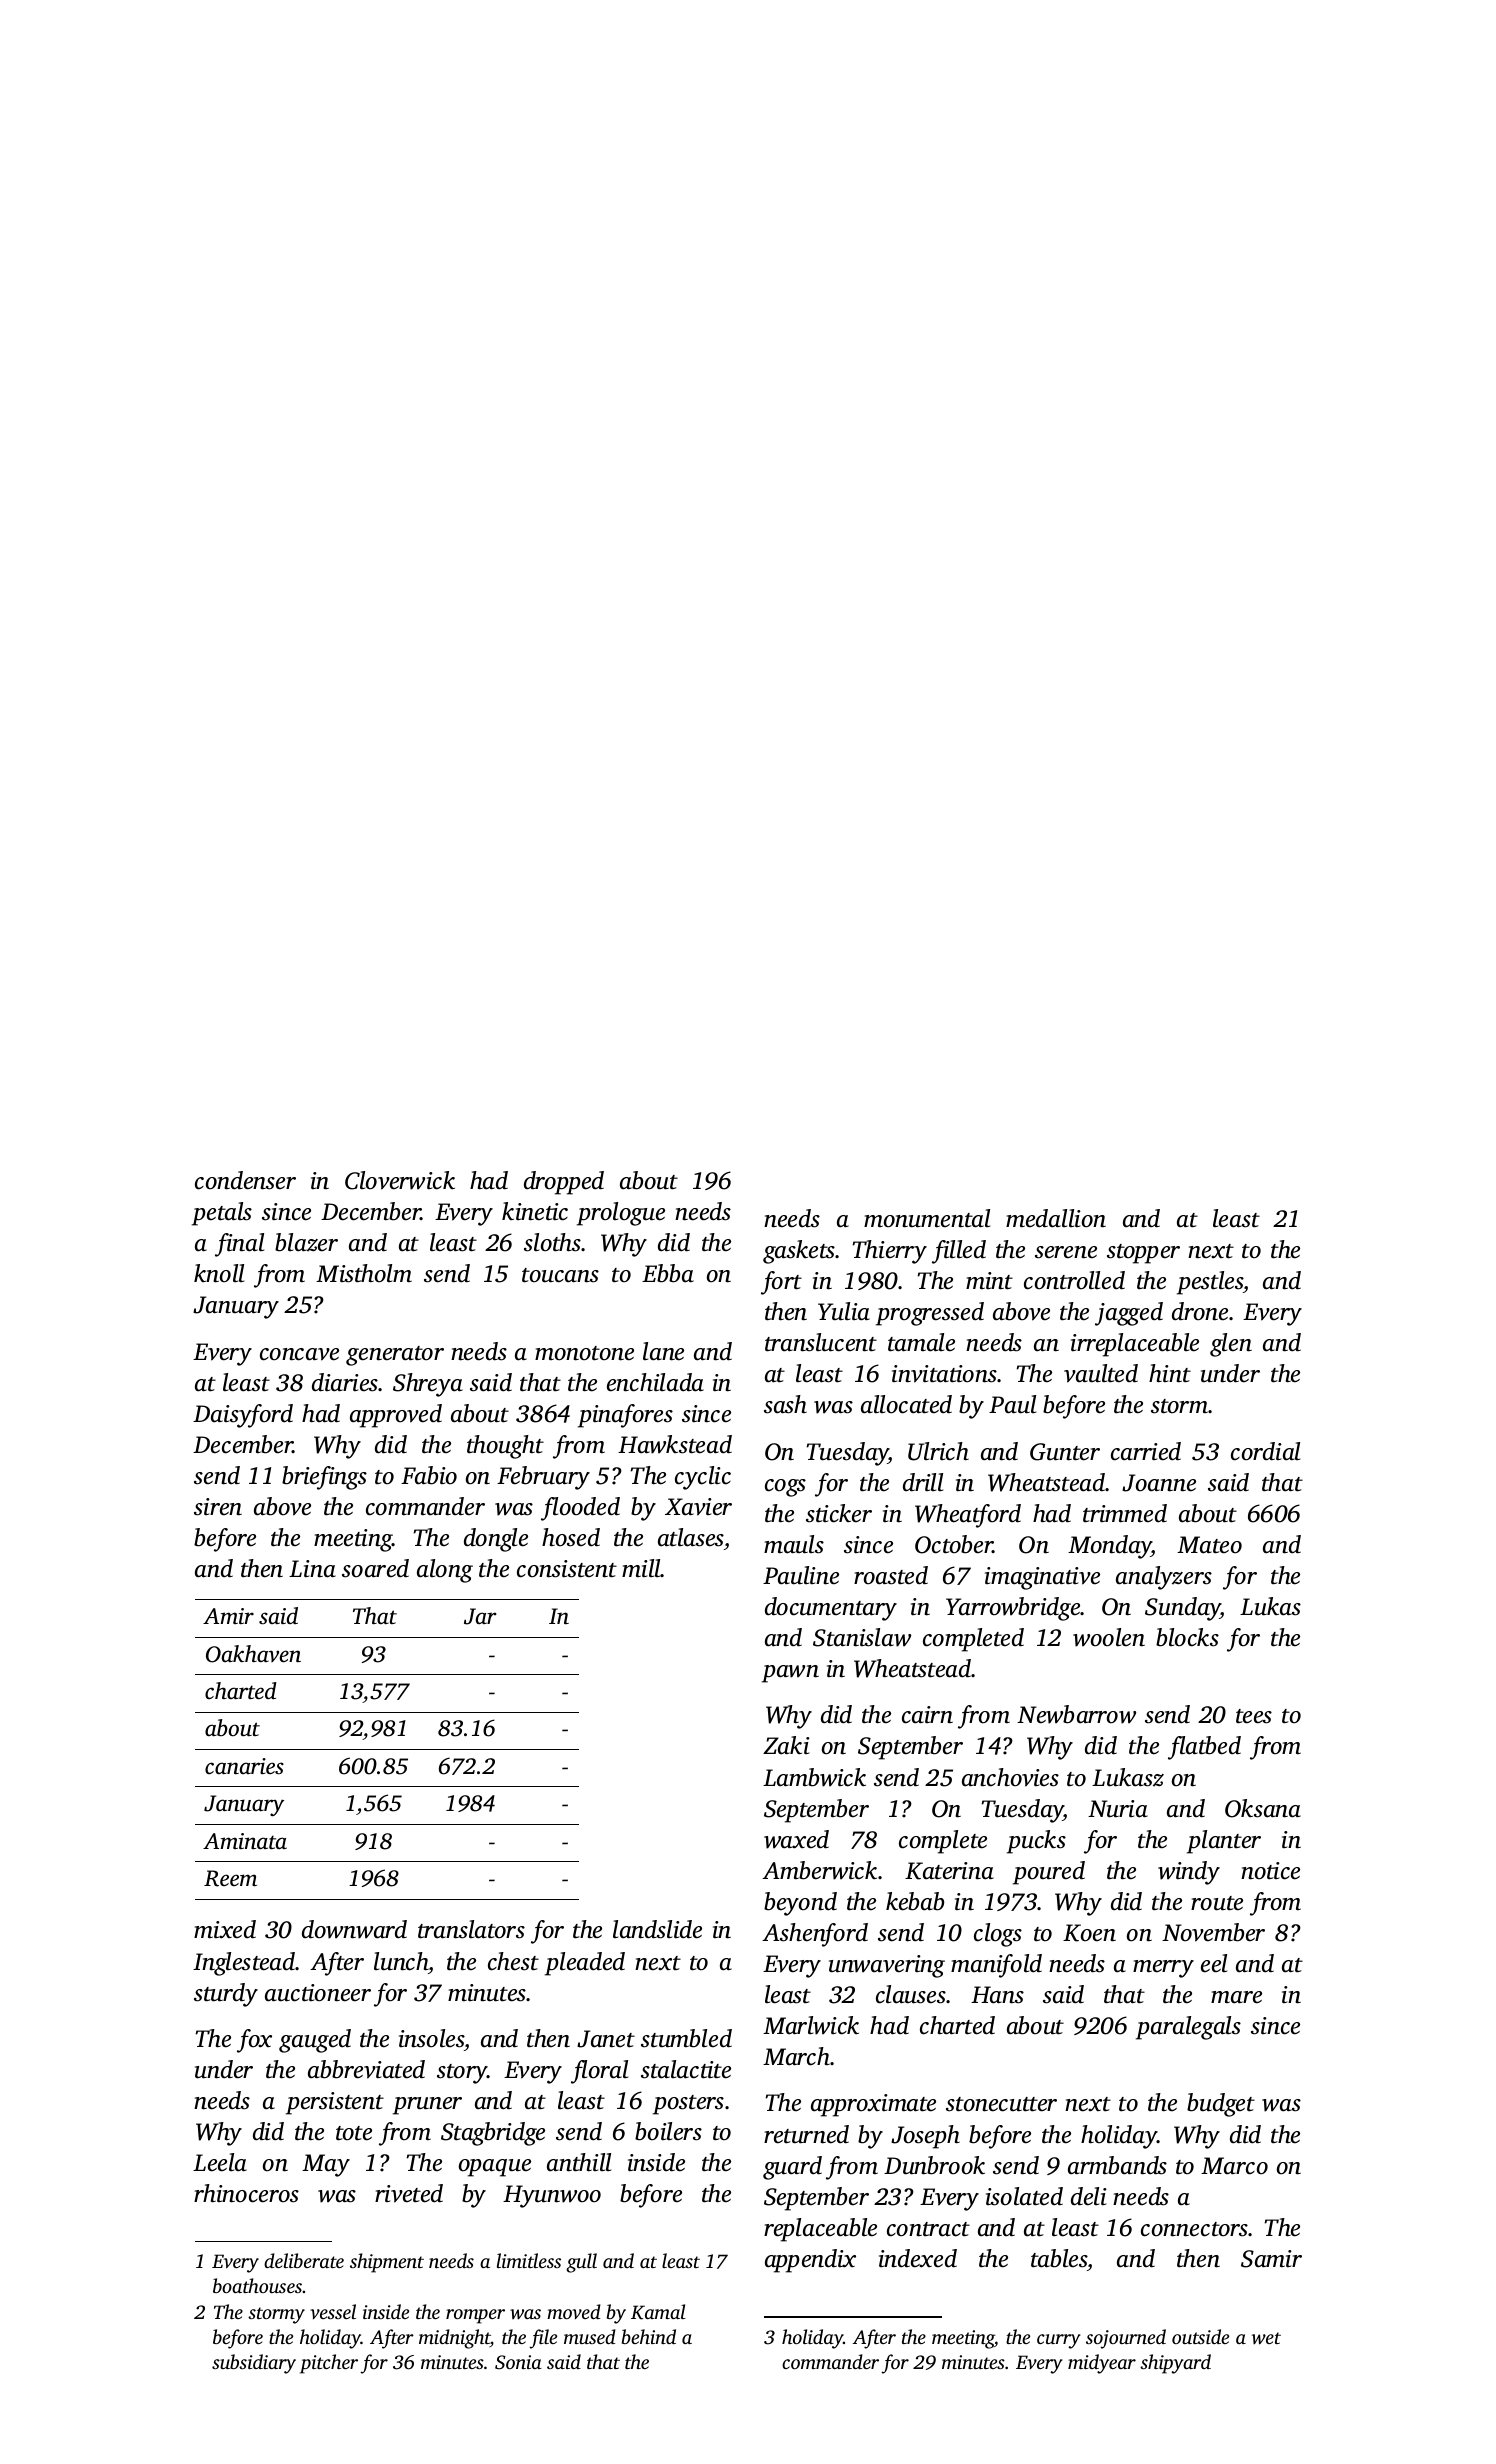 The width and height of the screenshot is (1496, 2464). What do you see at coordinates (649, 2336) in the screenshot?
I see `behind` at bounding box center [649, 2336].
